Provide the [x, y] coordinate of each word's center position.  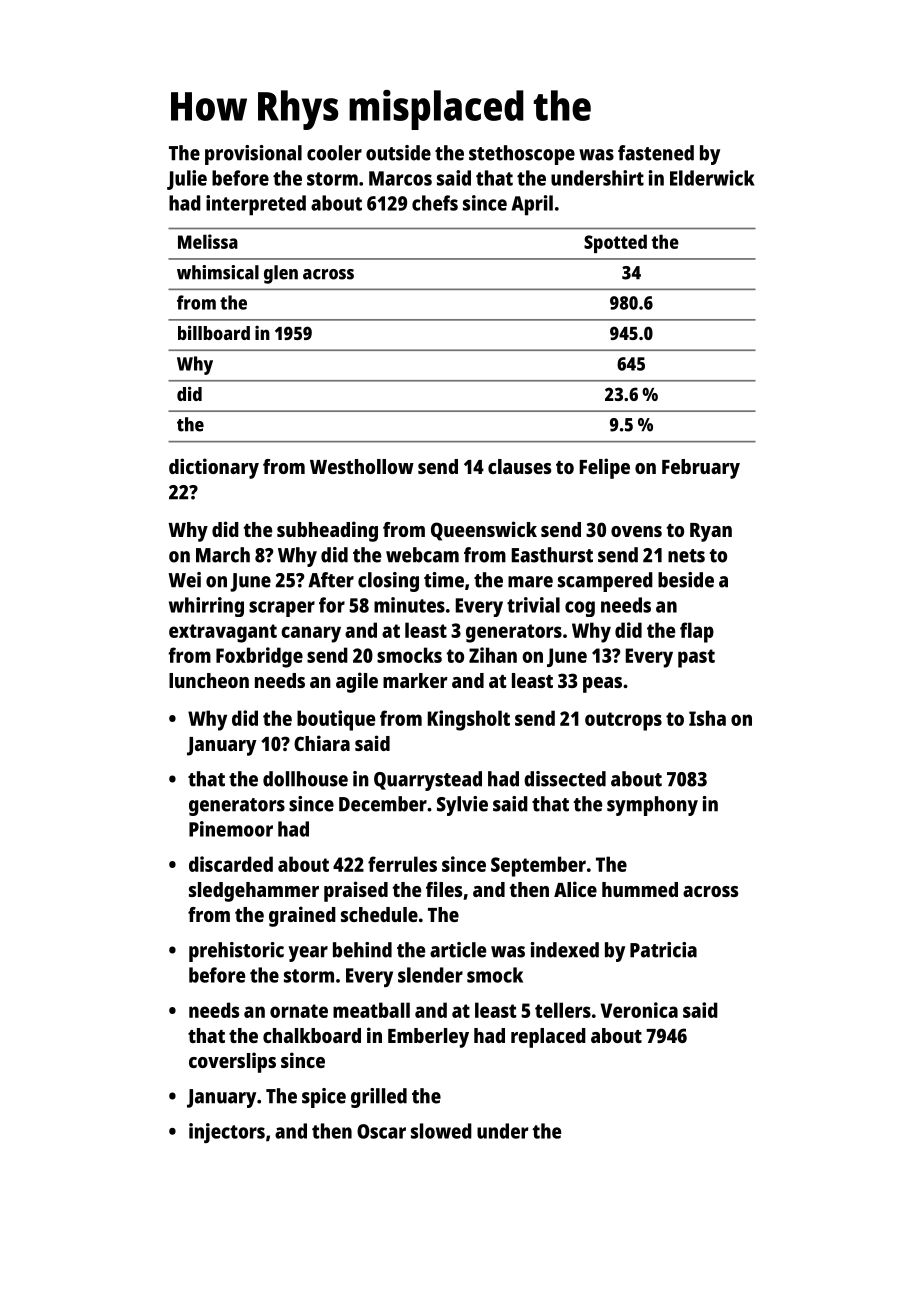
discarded [231, 864]
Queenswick [484, 531]
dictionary [214, 468]
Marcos [400, 178]
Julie [187, 180]
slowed [441, 1131]
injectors [227, 1133]
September [538, 866]
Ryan [711, 532]
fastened [656, 153]
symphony [652, 806]
